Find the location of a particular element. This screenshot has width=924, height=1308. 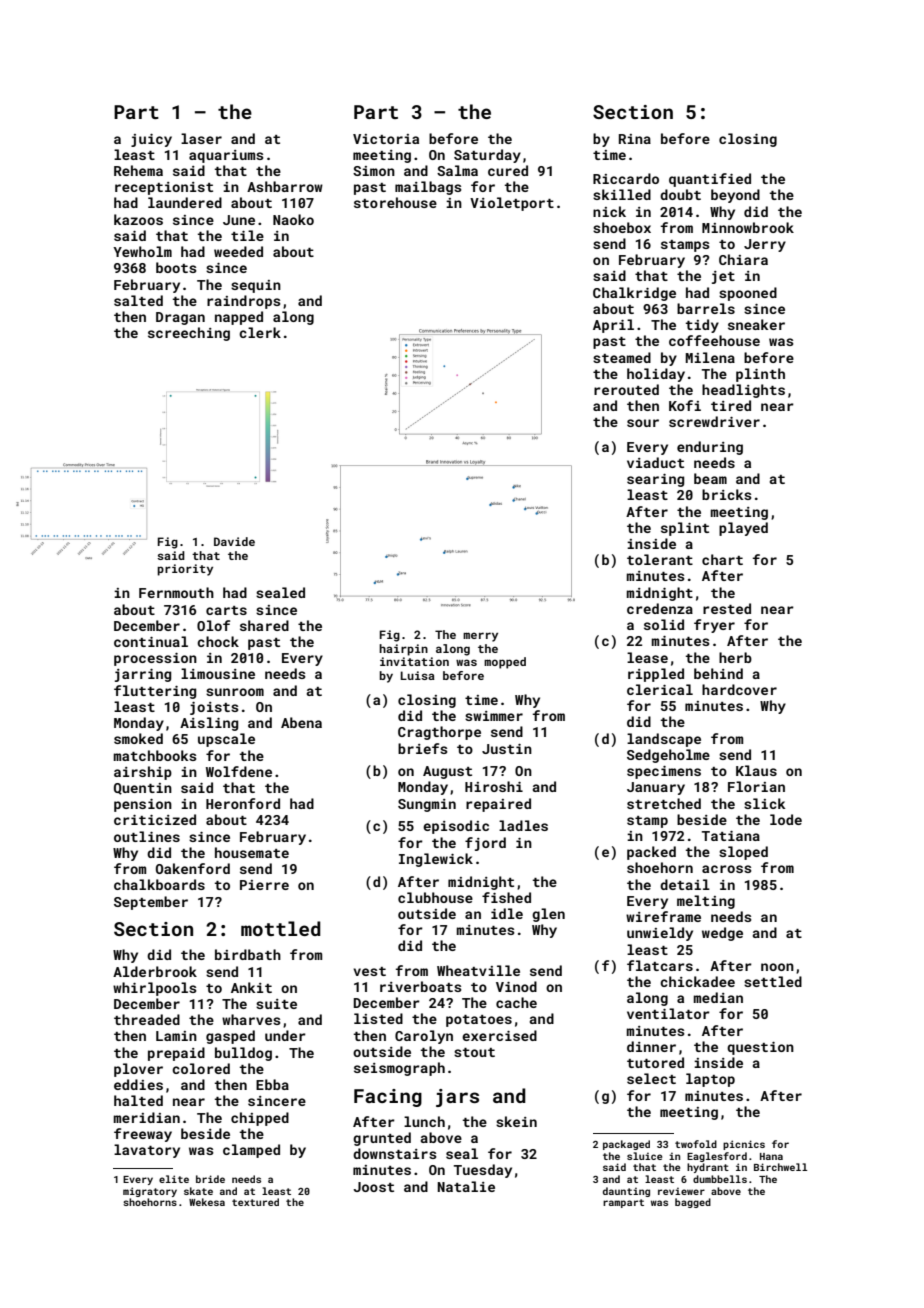

Davide is located at coordinates (234, 541).
